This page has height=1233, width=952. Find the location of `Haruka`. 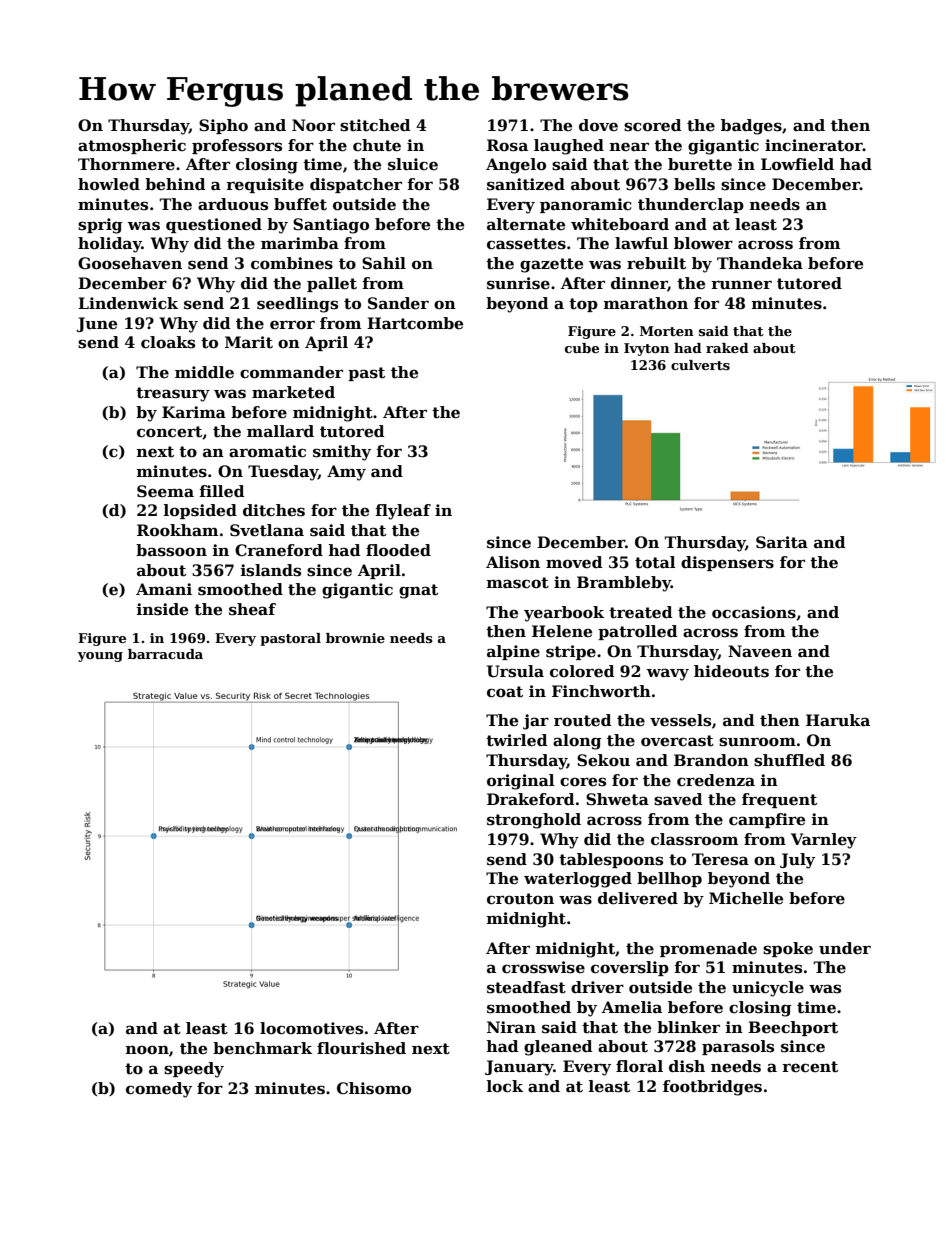

Haruka is located at coordinates (838, 720).
